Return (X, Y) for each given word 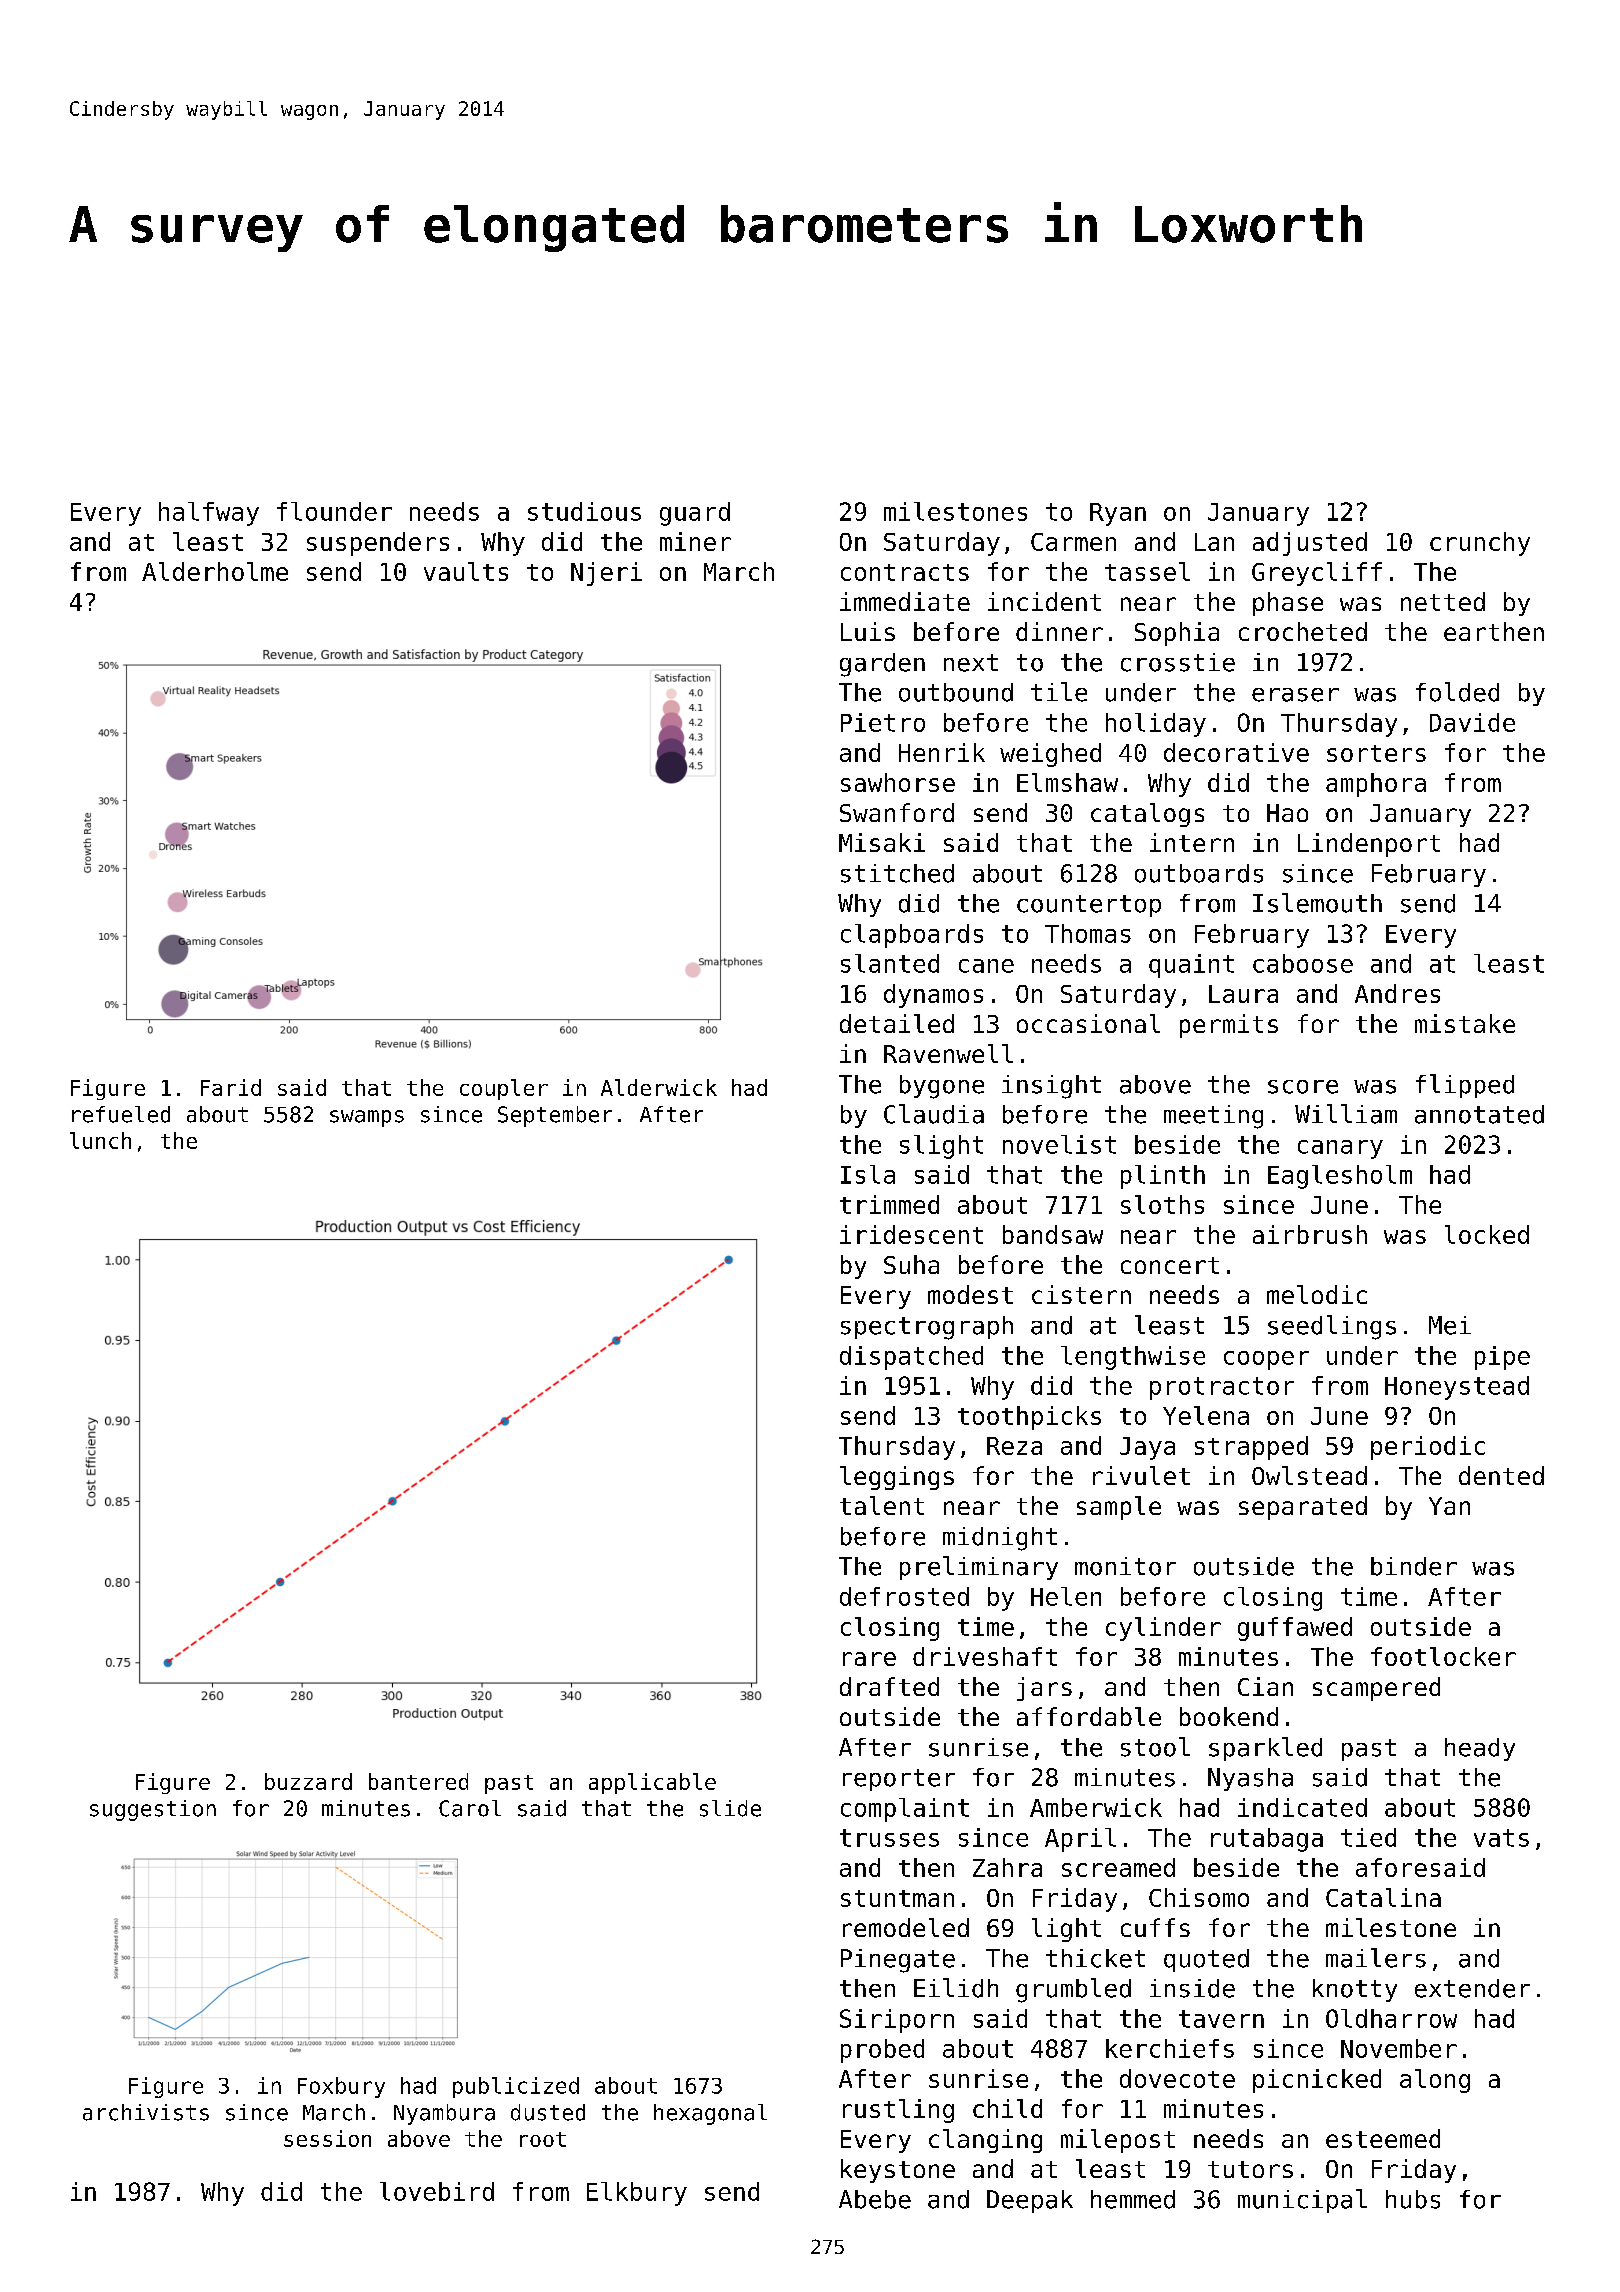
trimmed (889, 1204)
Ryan (1118, 514)
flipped (1465, 1086)
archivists (146, 2112)
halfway (209, 514)
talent (882, 1505)
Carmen (1073, 542)
